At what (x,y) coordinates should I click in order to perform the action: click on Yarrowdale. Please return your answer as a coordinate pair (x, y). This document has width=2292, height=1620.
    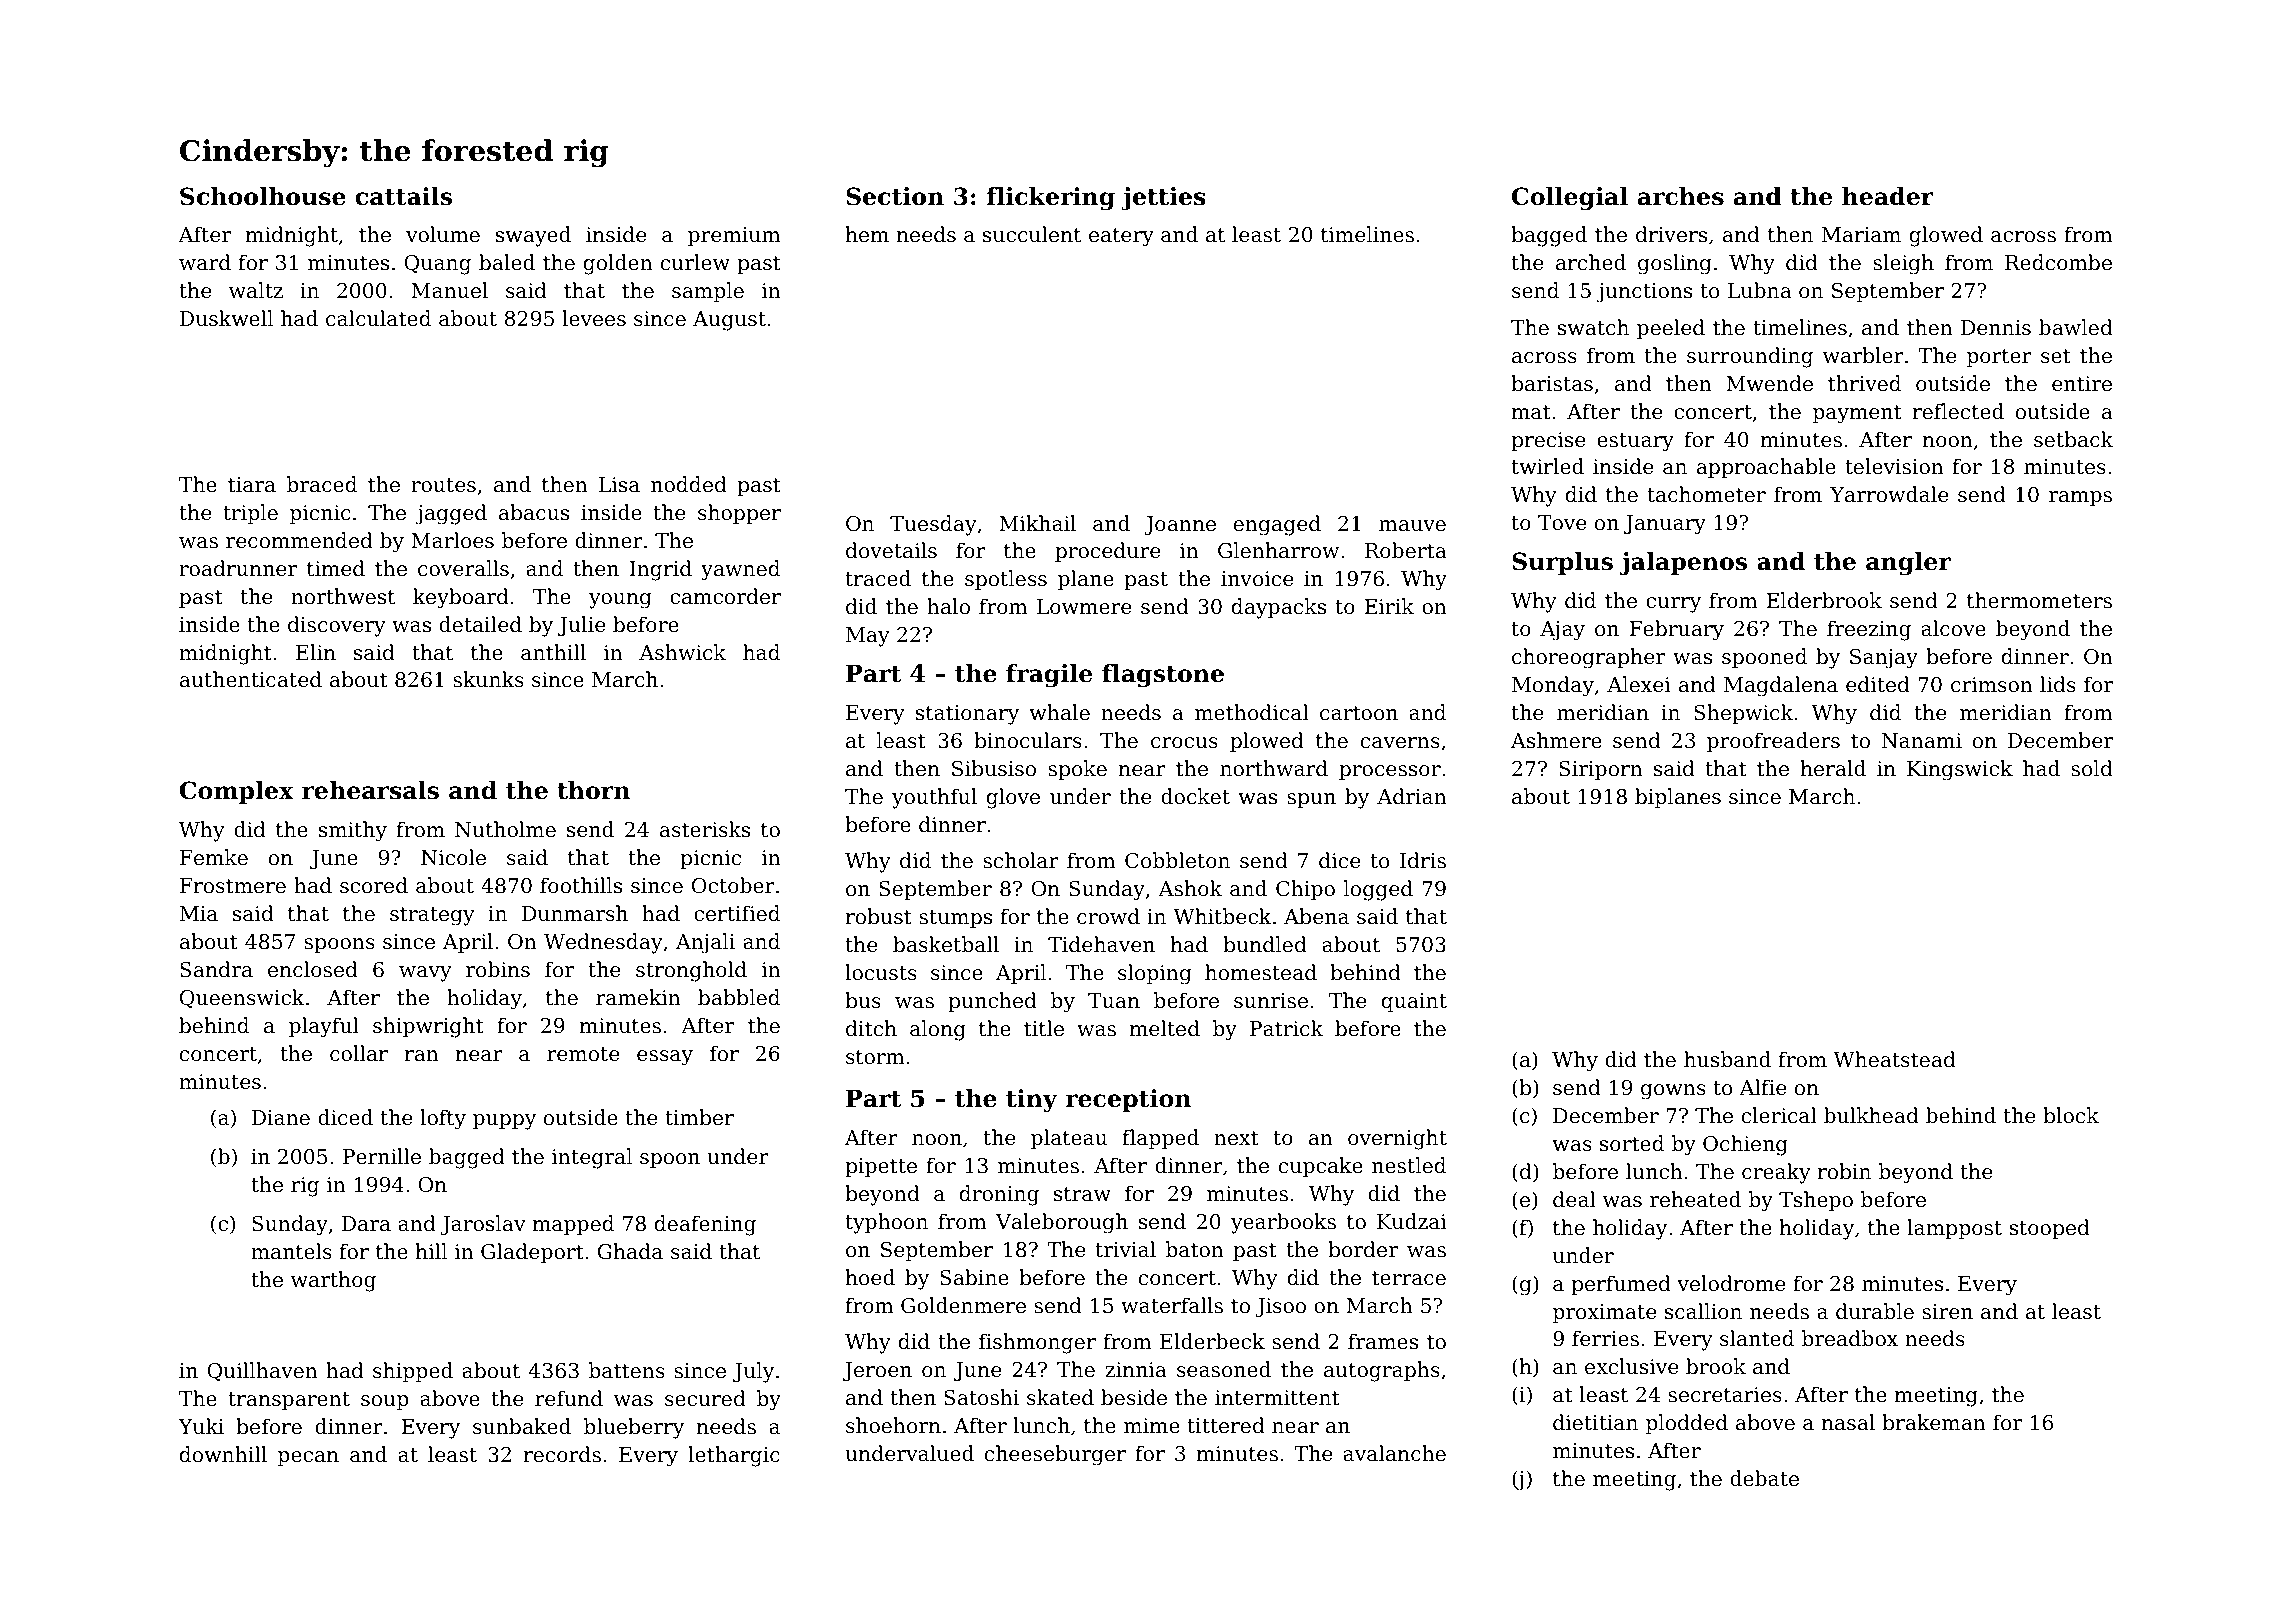
    Looking at the image, I should click on (1889, 494).
